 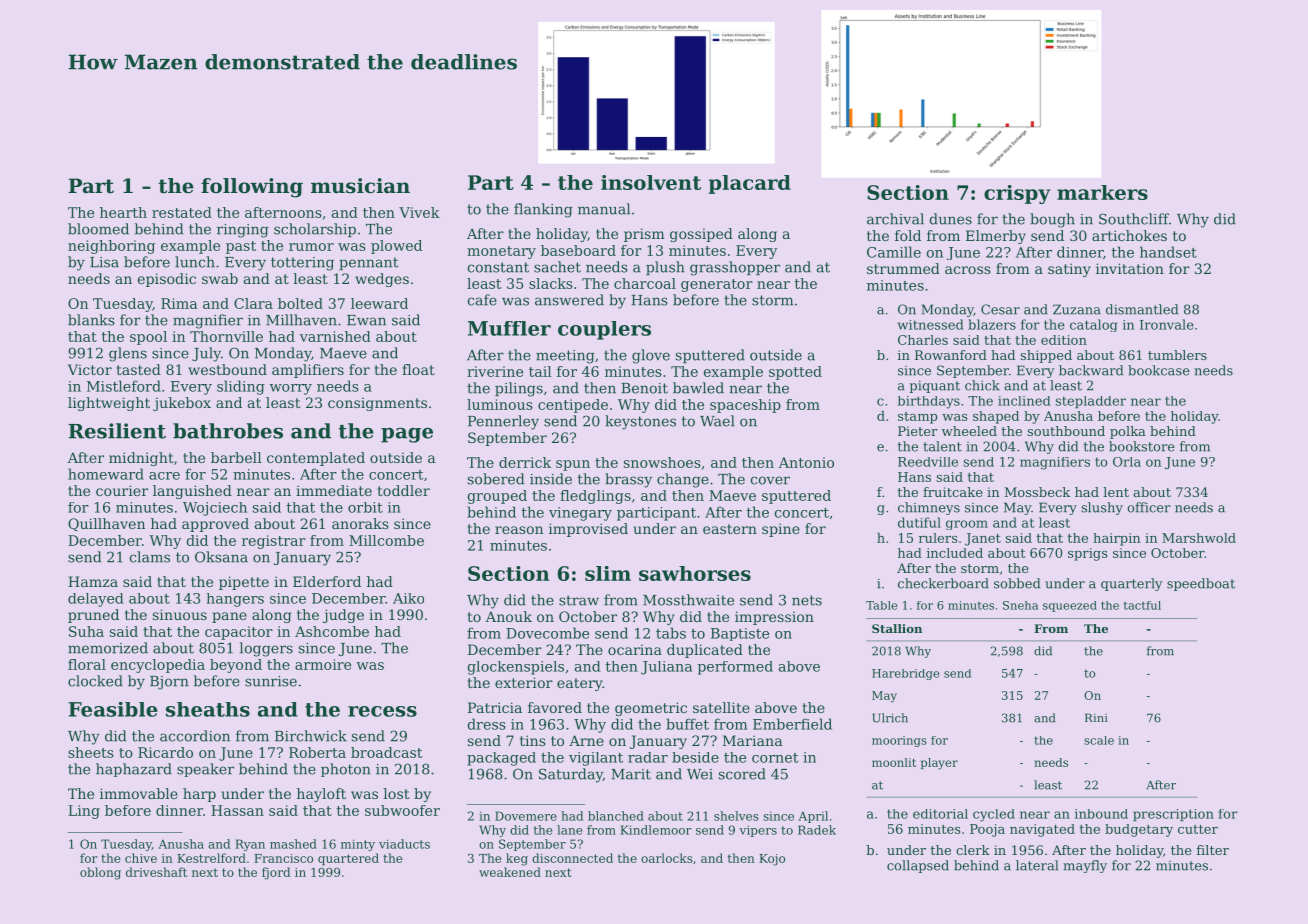 What do you see at coordinates (1134, 219) in the screenshot?
I see `Southcliff` at bounding box center [1134, 219].
